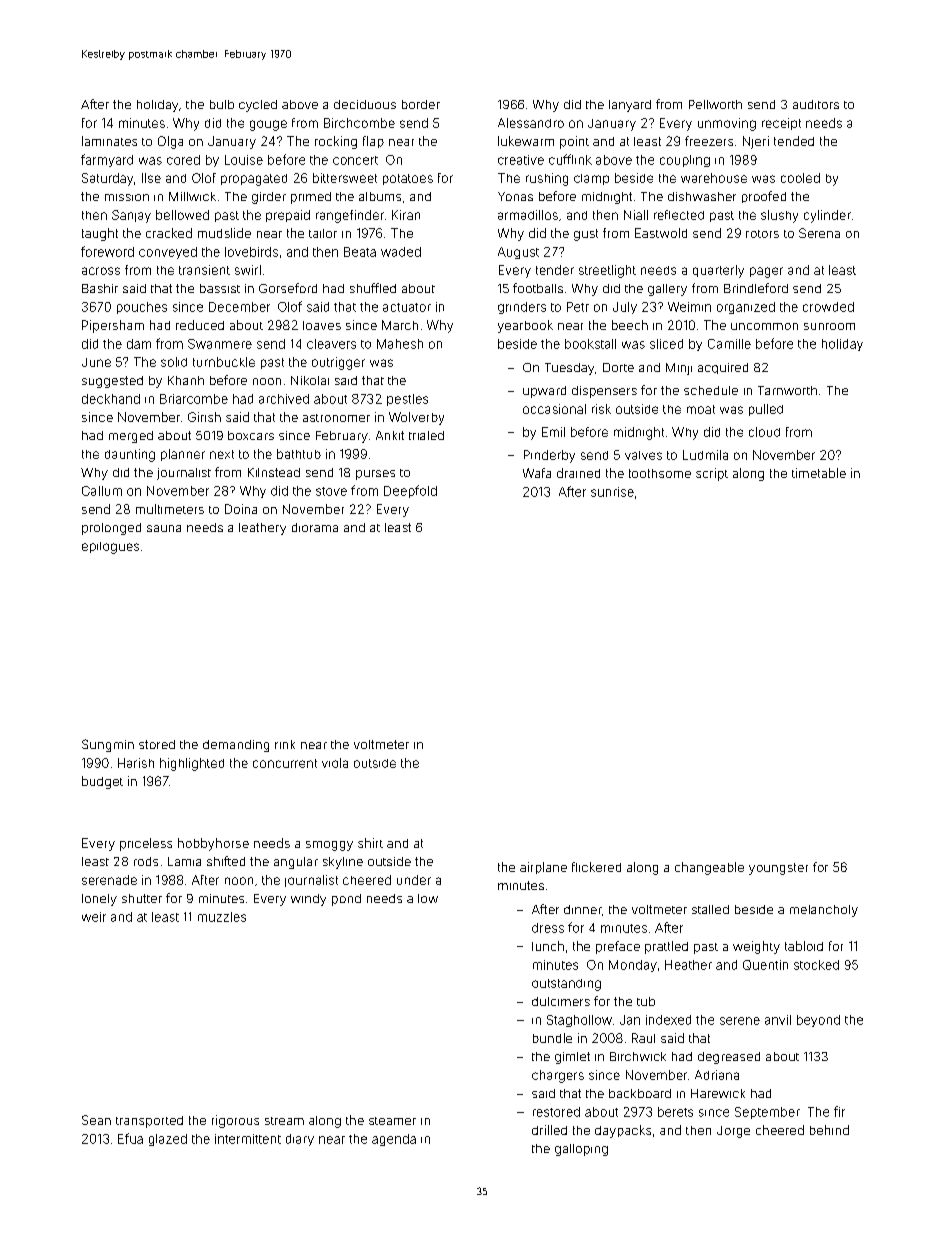  Describe the element at coordinates (142, 898) in the page. I see `shutter` at that location.
